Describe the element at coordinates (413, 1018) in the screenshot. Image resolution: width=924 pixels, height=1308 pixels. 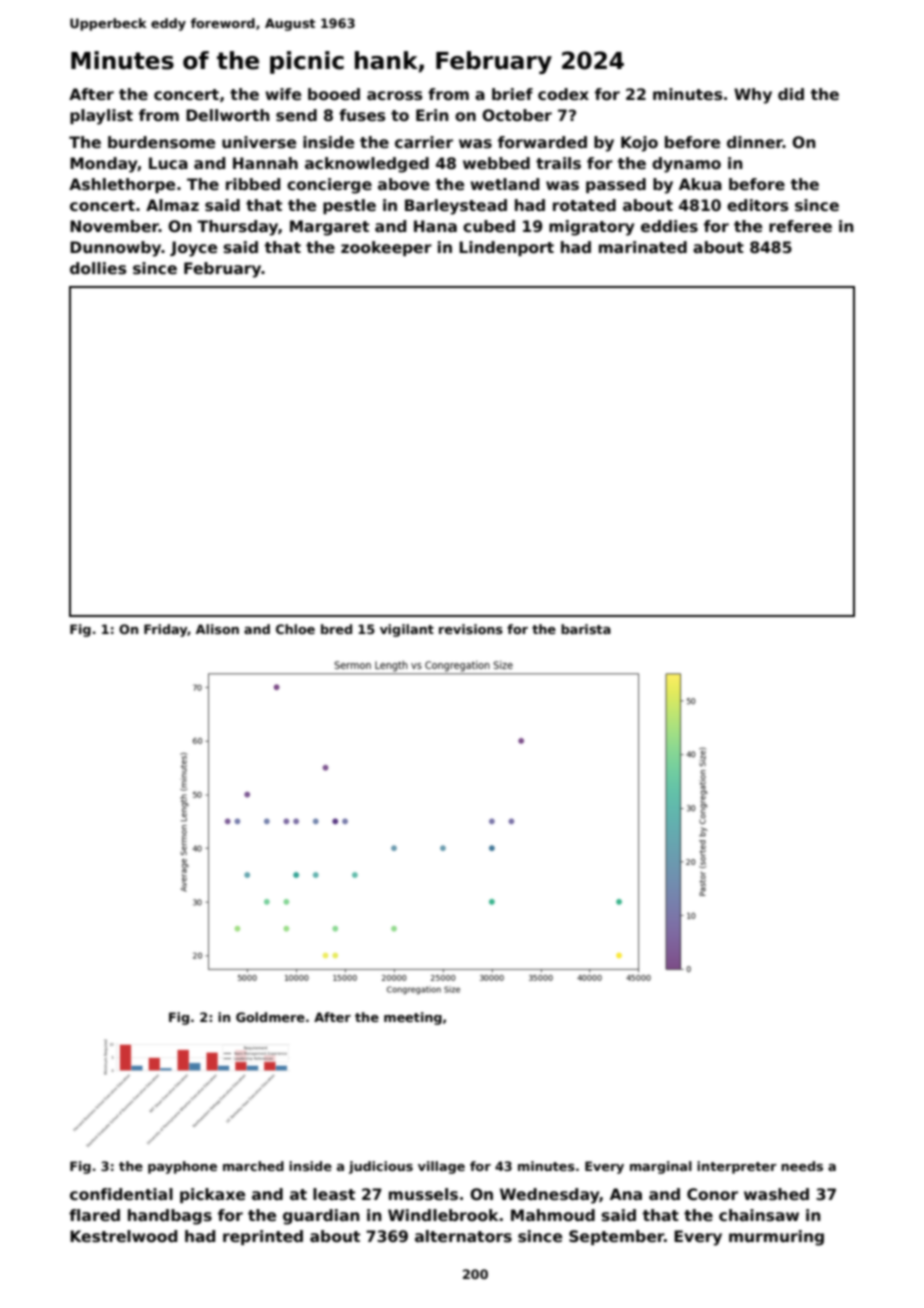
I see `meeting` at that location.
